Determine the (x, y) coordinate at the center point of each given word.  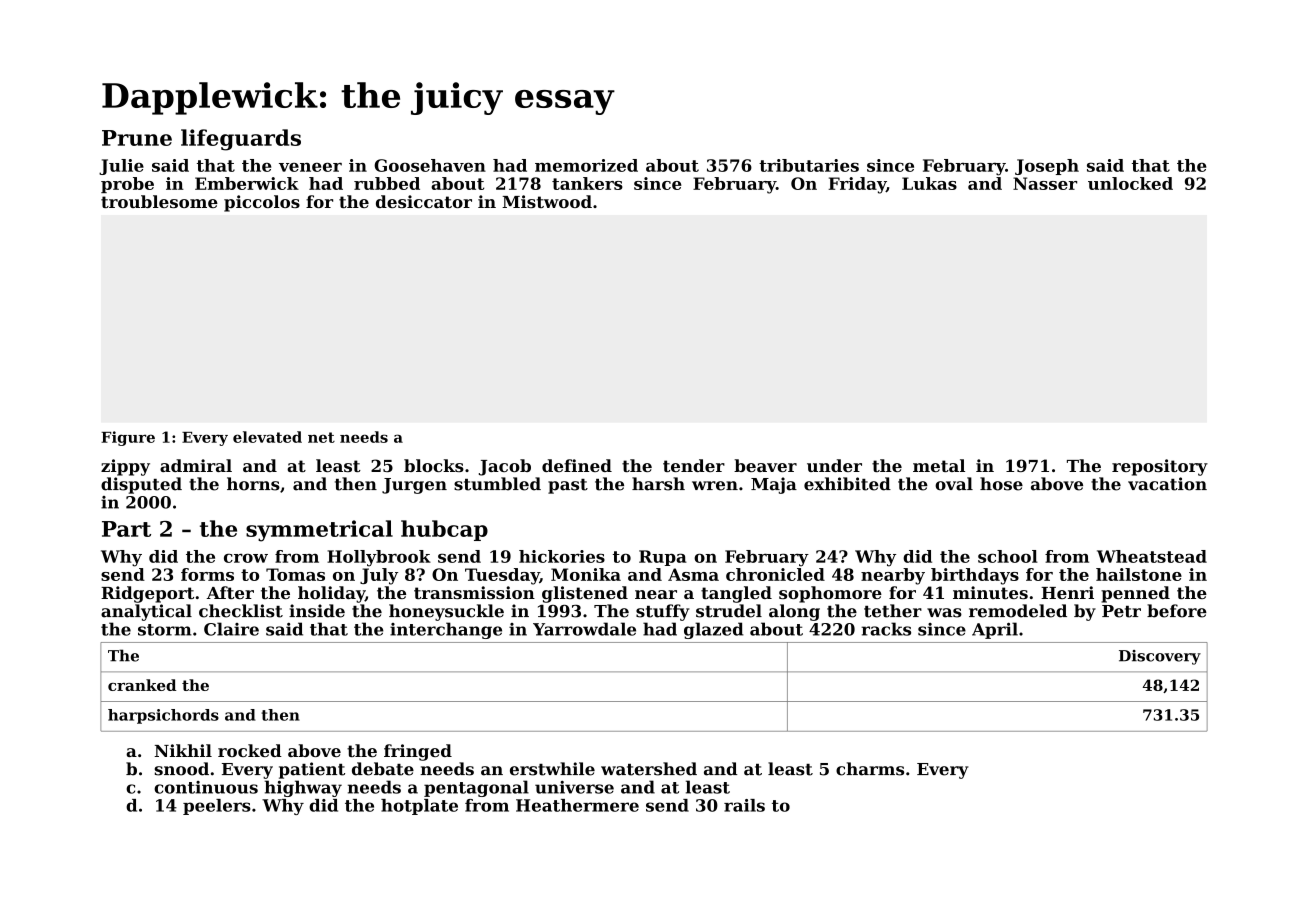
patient (312, 770)
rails (744, 805)
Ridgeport (147, 594)
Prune (137, 138)
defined (577, 465)
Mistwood (547, 201)
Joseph (1047, 167)
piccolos (262, 203)
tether (893, 611)
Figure (128, 438)
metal (939, 465)
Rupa (663, 558)
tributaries (809, 165)
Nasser (1045, 183)
